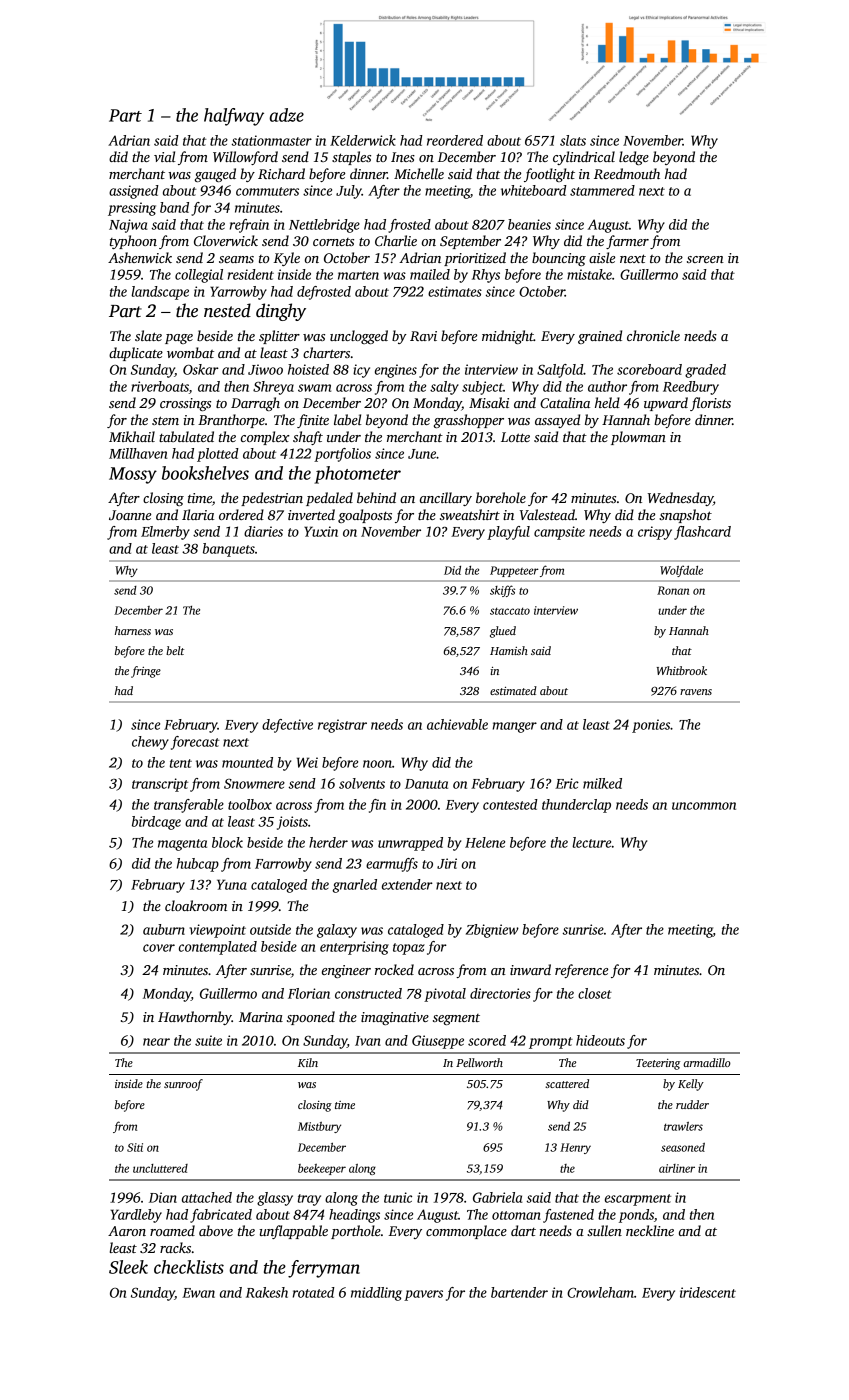 The width and height of the page is (849, 1400). I want to click on roamed, so click(172, 1230).
